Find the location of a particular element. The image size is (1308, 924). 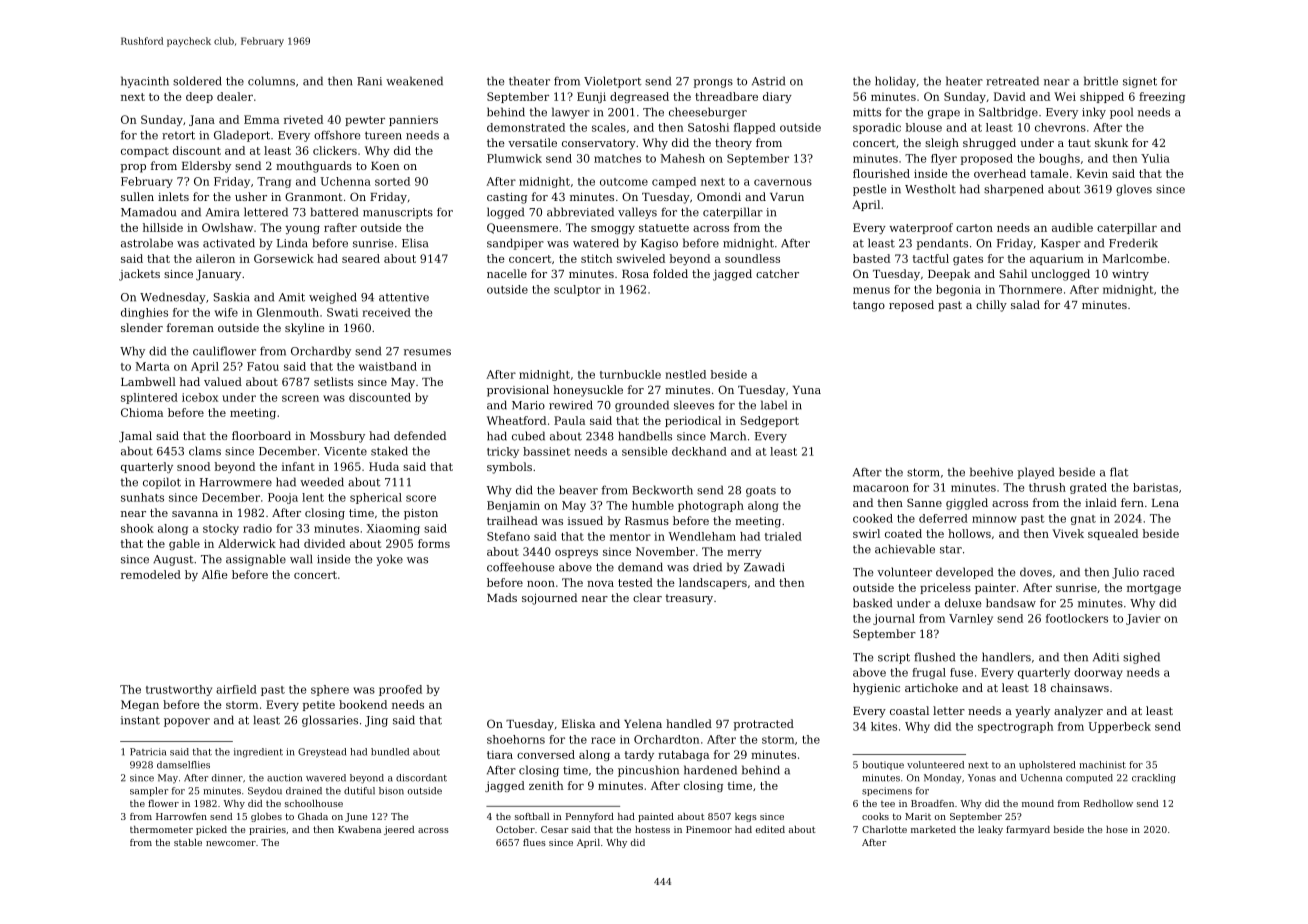

Astrid is located at coordinates (768, 81).
